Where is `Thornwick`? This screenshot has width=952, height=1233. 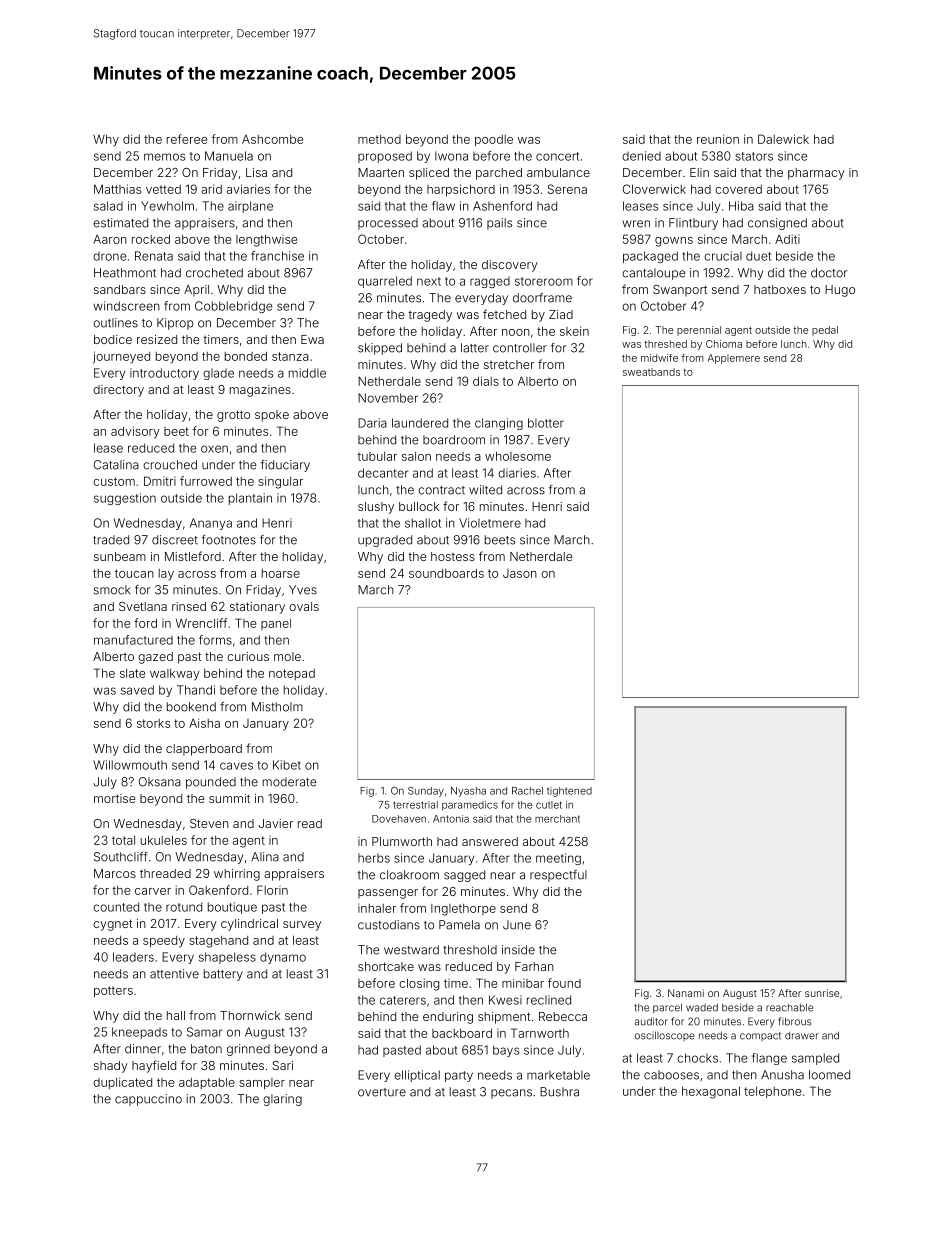 Thornwick is located at coordinates (250, 1015).
